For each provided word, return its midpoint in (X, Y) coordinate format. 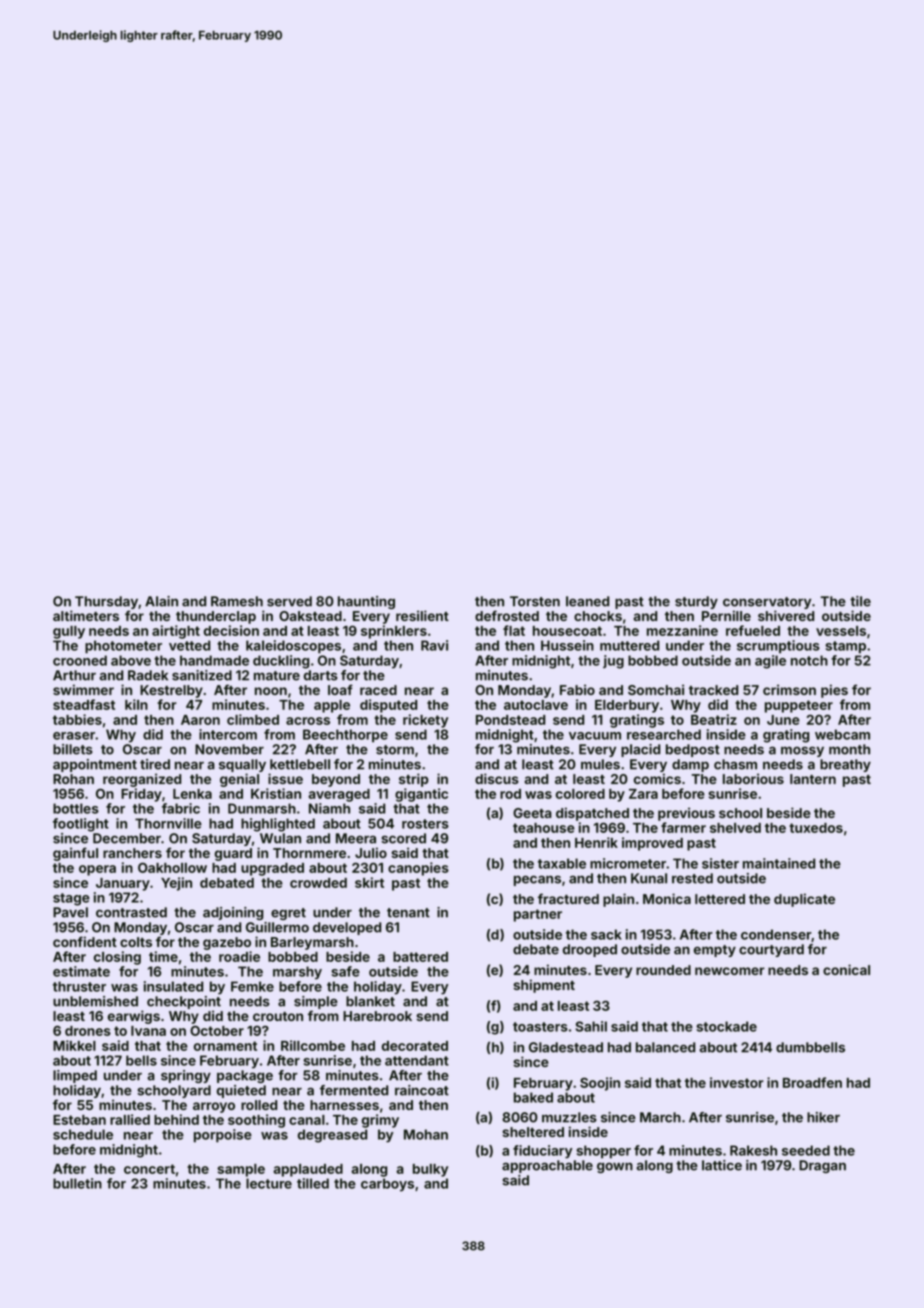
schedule (83, 1134)
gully (69, 632)
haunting (366, 602)
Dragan (822, 1166)
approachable (547, 1166)
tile (860, 601)
